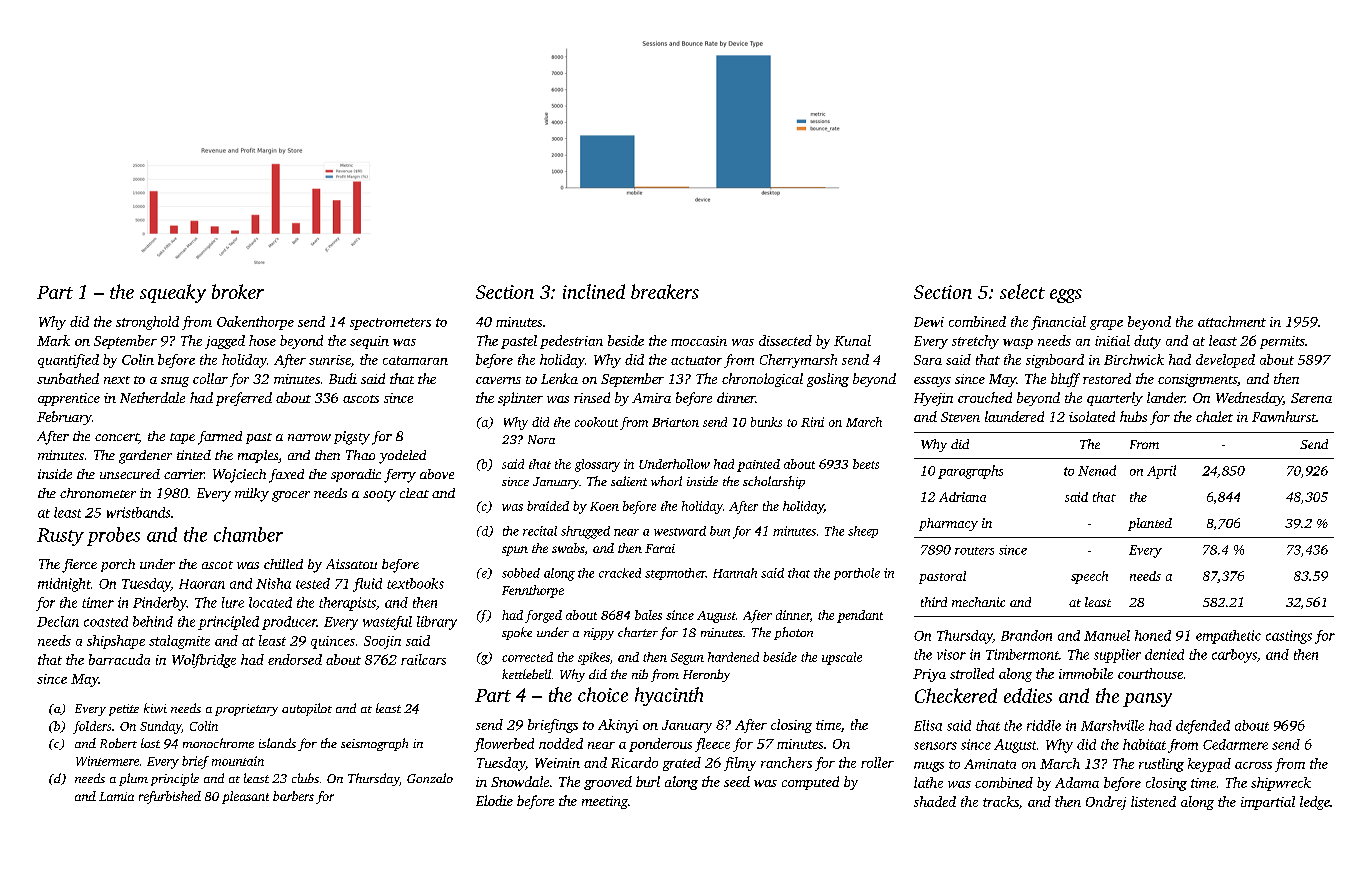 Image resolution: width=1372 pixels, height=887 pixels. Describe the element at coordinates (1089, 577) in the document. I see `speech` at that location.
